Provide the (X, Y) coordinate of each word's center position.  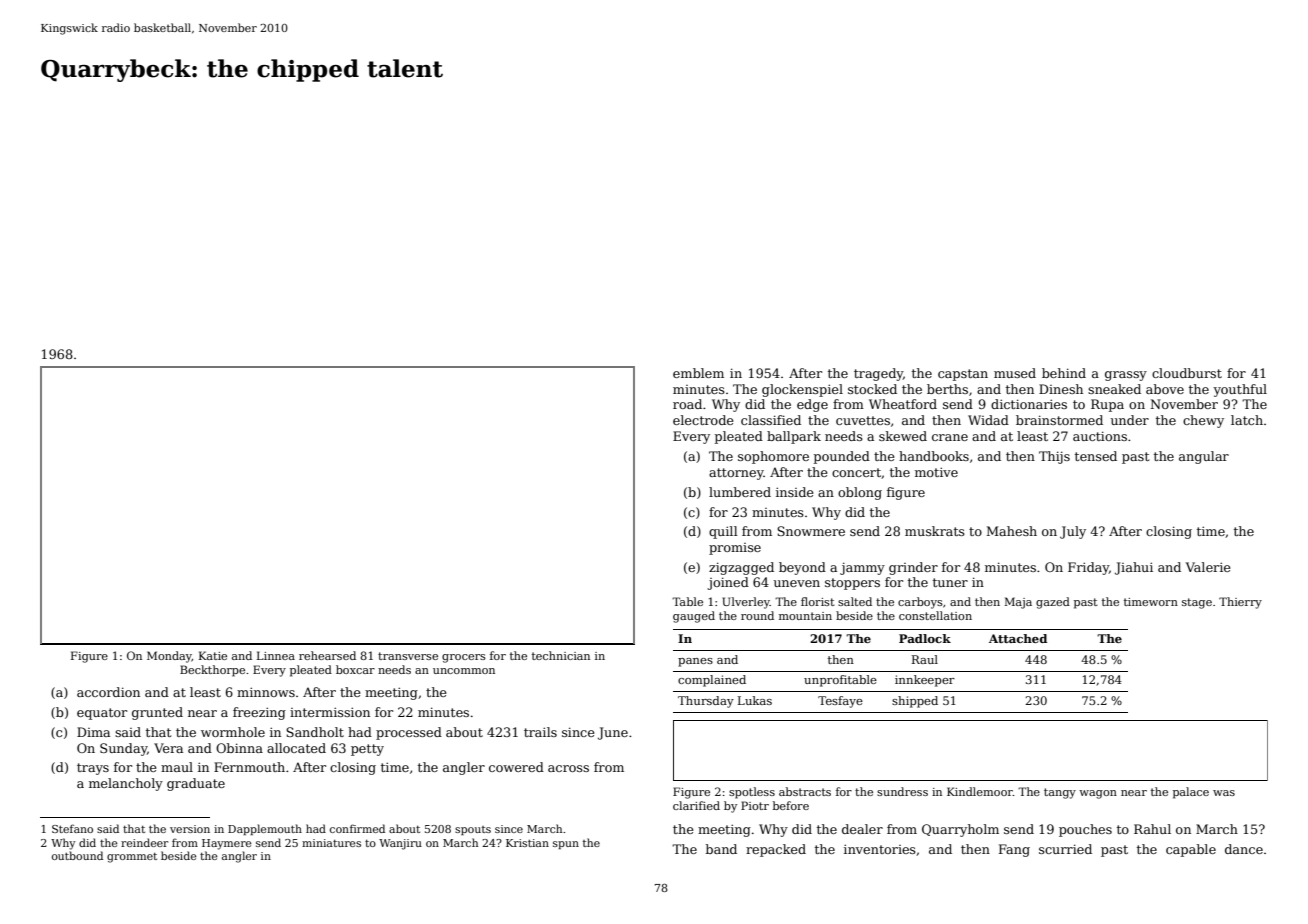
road (687, 404)
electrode (703, 420)
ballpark (794, 437)
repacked (776, 850)
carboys (920, 603)
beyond (802, 568)
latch (1247, 420)
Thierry (1240, 603)
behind (1064, 373)
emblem (698, 373)
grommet (132, 858)
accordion (108, 692)
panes (695, 662)
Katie (213, 655)
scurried (1065, 849)
